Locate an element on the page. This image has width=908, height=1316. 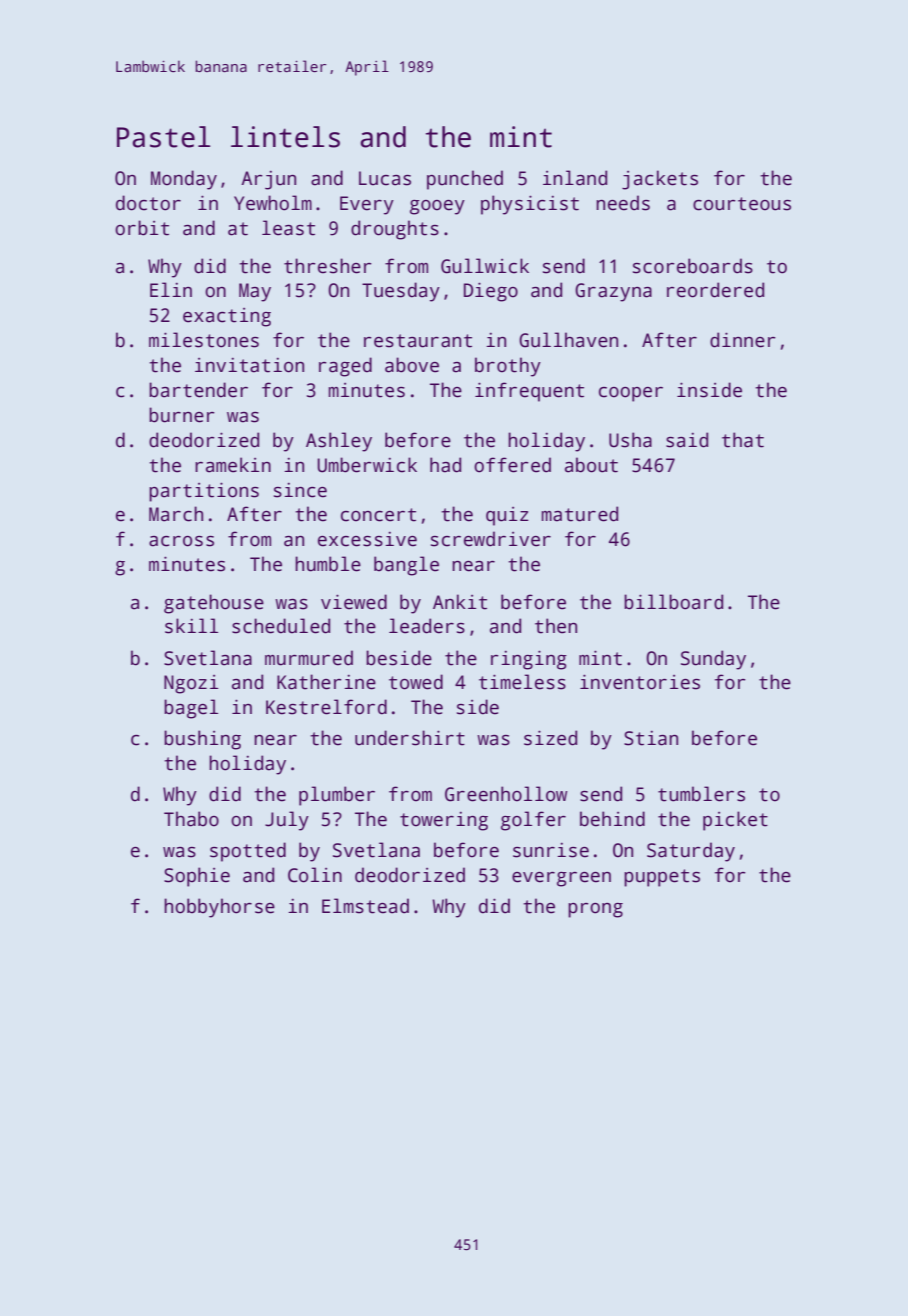
least is located at coordinates (288, 228).
